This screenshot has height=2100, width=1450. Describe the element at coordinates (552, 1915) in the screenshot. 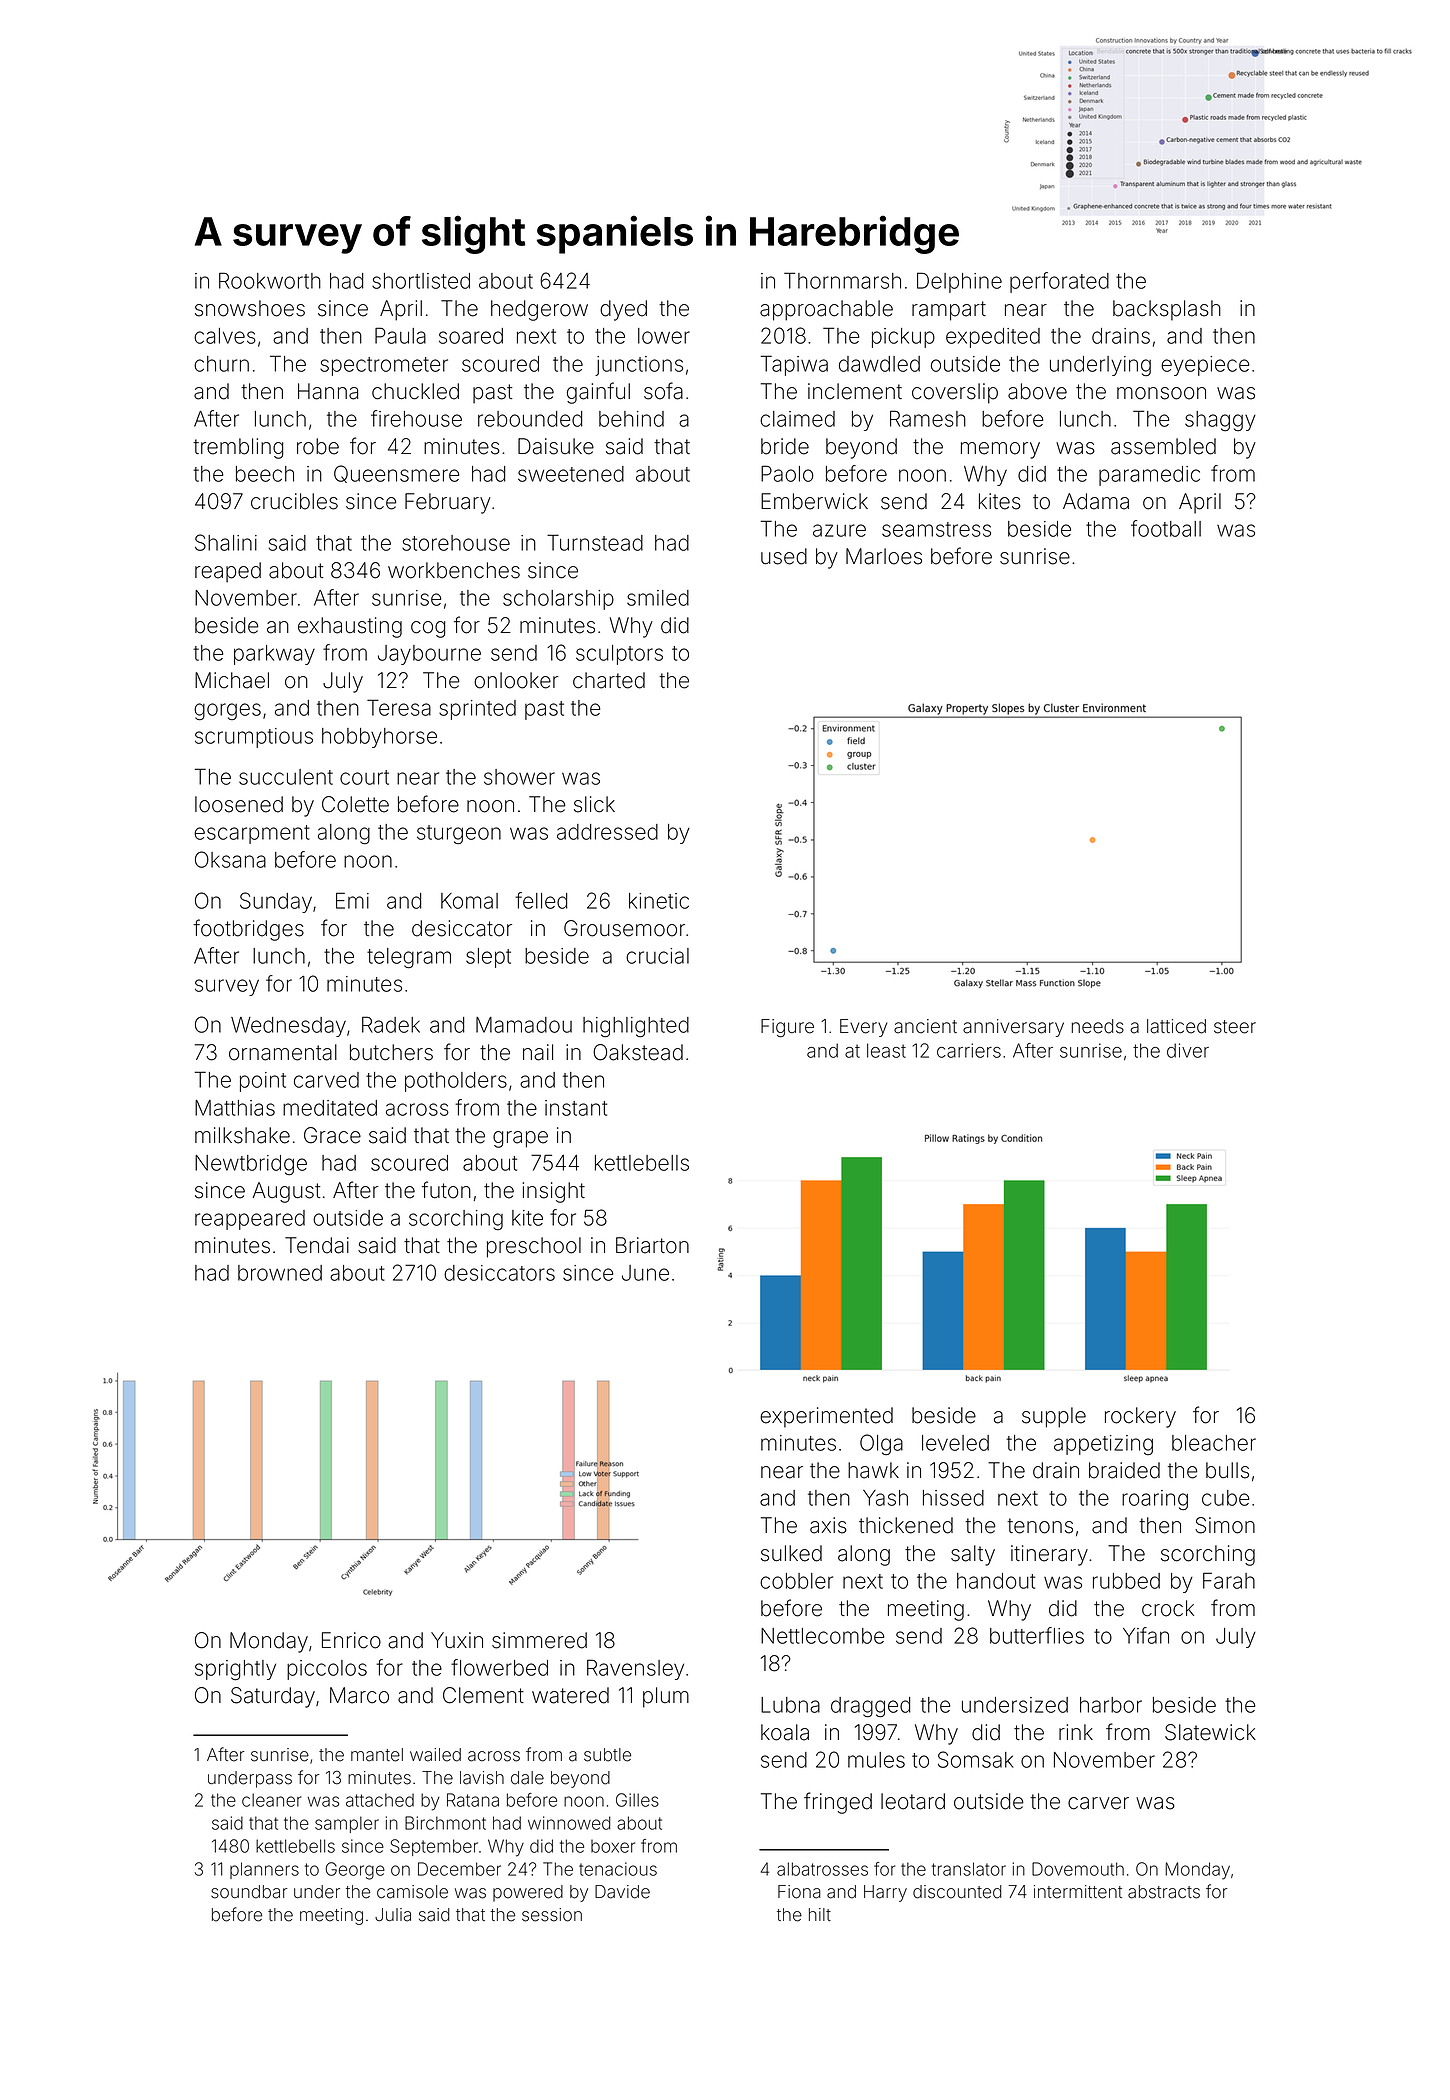

I see `session` at that location.
